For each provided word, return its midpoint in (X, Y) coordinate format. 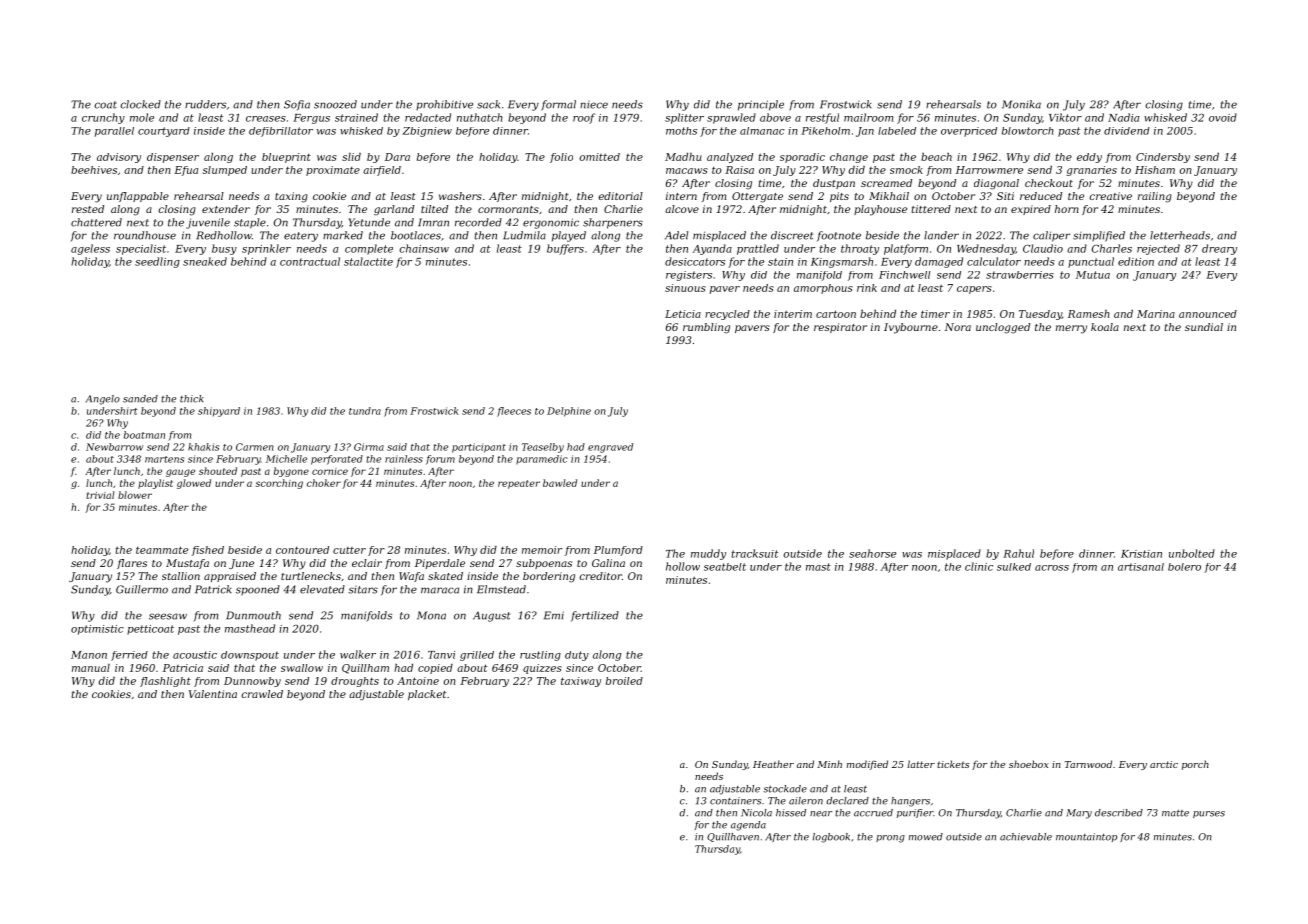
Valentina (213, 694)
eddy (1089, 158)
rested (88, 209)
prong (890, 839)
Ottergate (757, 197)
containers (735, 801)
